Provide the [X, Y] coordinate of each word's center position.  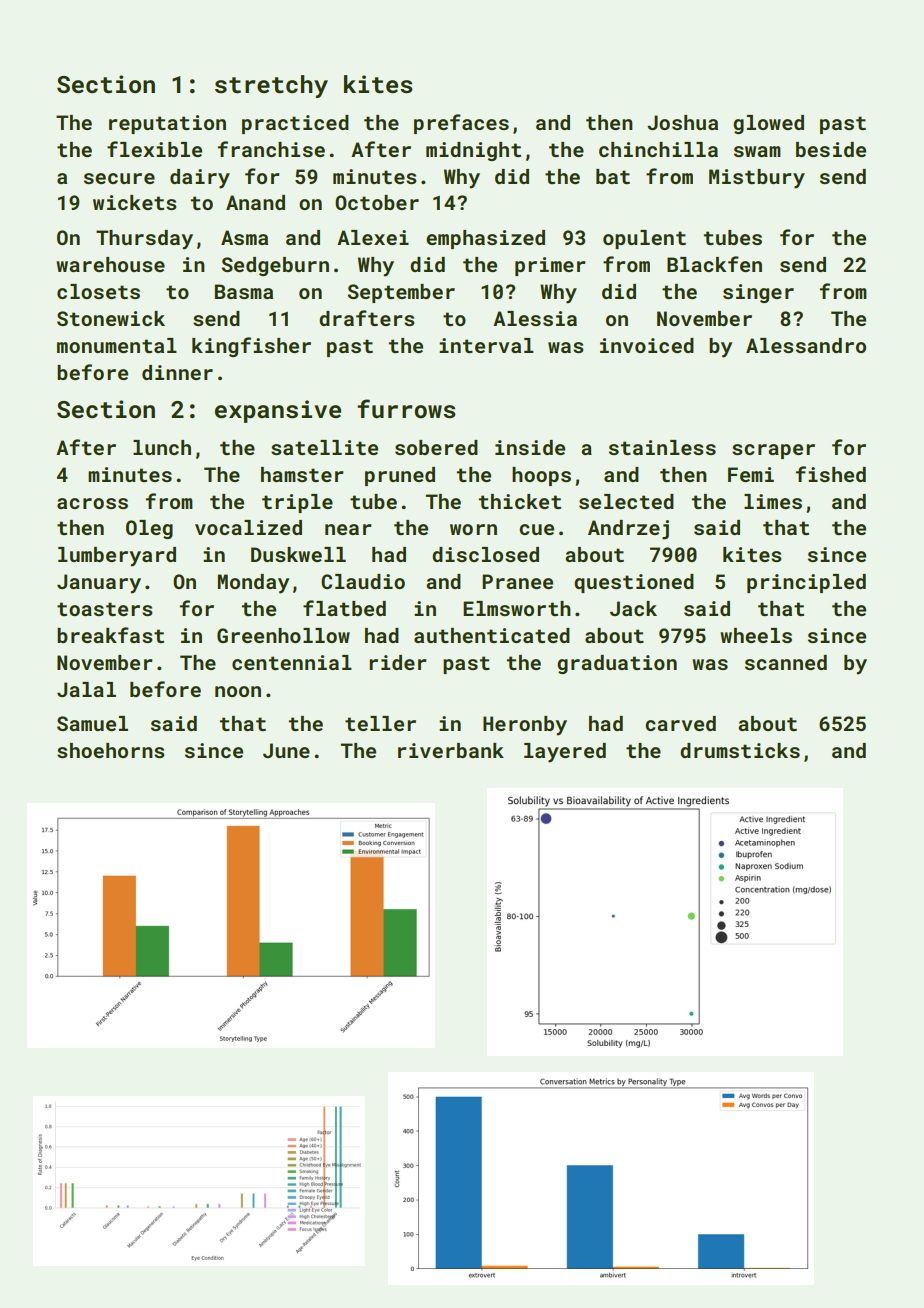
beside [831, 149]
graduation [617, 664]
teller [380, 723]
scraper [773, 451]
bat [613, 176]
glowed [768, 124]
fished [831, 474]
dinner [177, 372]
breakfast [110, 635]
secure [119, 178]
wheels [756, 635]
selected [626, 501]
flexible [154, 149]
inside [530, 447]
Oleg [149, 529]
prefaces [461, 124]
